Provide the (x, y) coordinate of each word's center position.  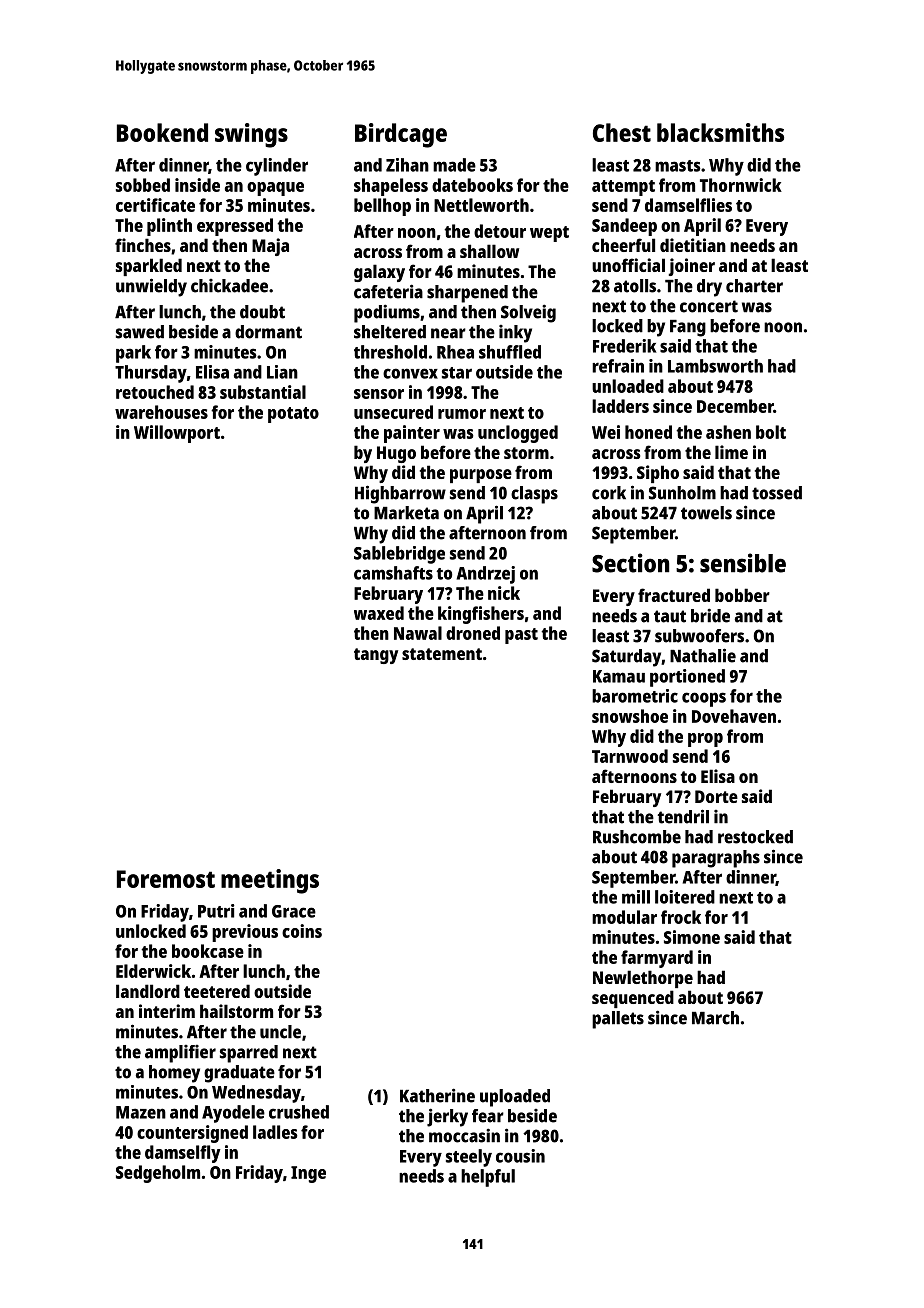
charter (754, 286)
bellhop (382, 207)
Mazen (141, 1112)
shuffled (510, 352)
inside (197, 185)
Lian (282, 372)
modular (624, 917)
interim (167, 1011)
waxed (379, 613)
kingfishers (481, 615)
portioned (687, 678)
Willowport (177, 434)
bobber (742, 595)
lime (731, 452)
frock (681, 917)
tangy (376, 656)
